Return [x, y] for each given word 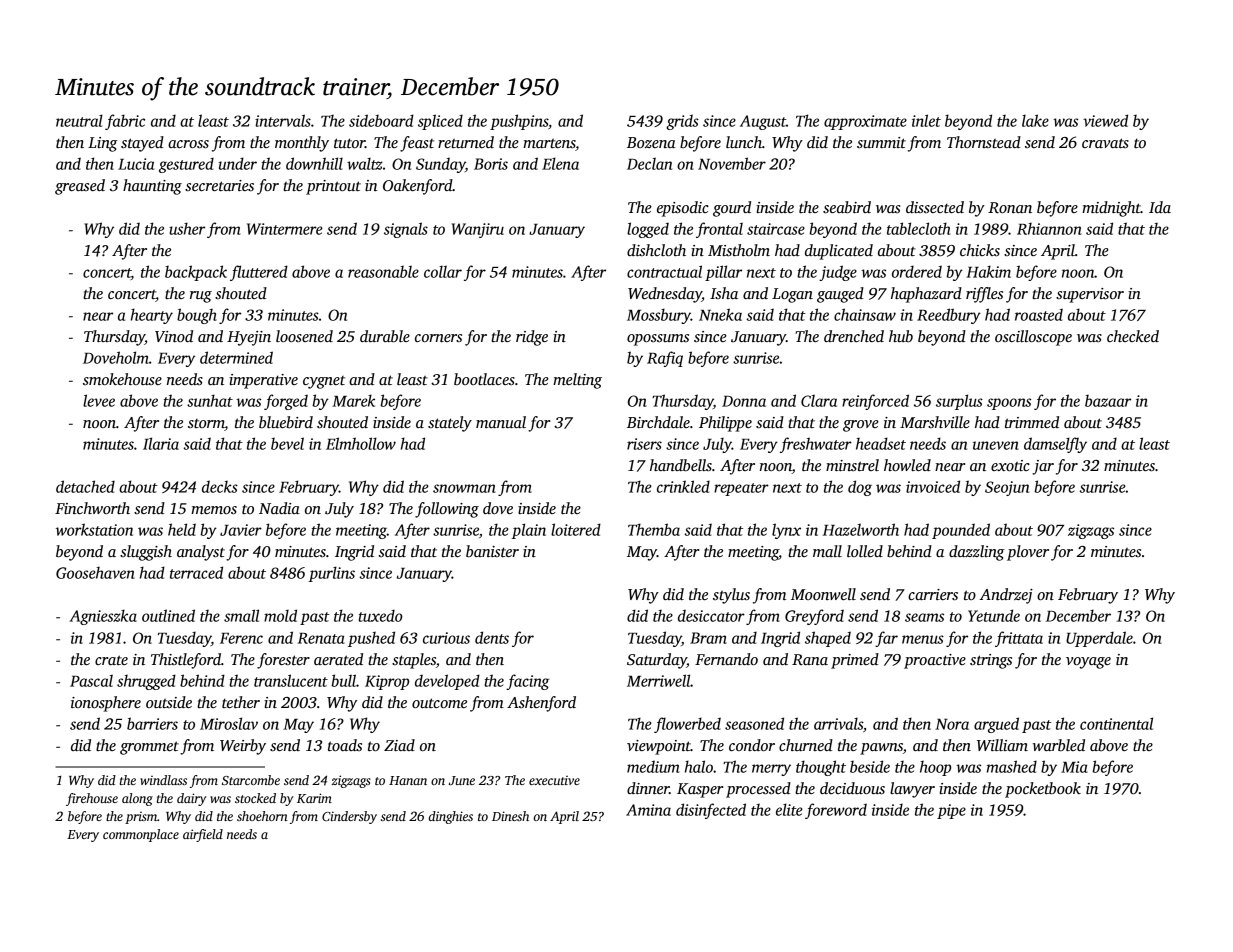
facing [527, 682]
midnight [1111, 209]
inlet [926, 120]
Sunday [440, 165]
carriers [933, 595]
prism [141, 818]
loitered [576, 529]
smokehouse [122, 379]
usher [187, 228]
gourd [732, 209]
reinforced [875, 402]
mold [280, 615]
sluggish [146, 553]
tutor [349, 143]
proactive [935, 661]
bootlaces [484, 379]
